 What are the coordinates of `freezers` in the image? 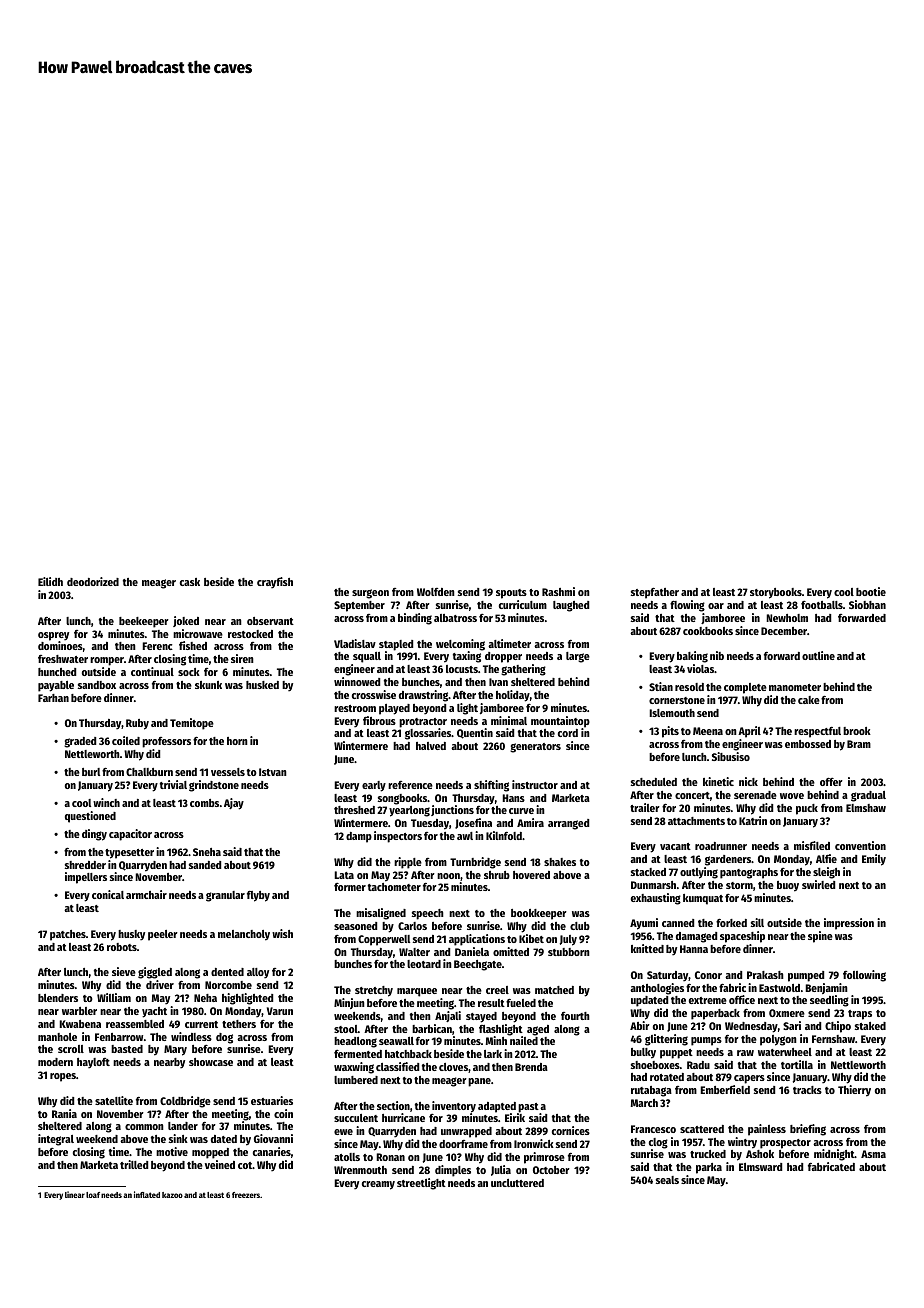 It's located at (246, 1195).
